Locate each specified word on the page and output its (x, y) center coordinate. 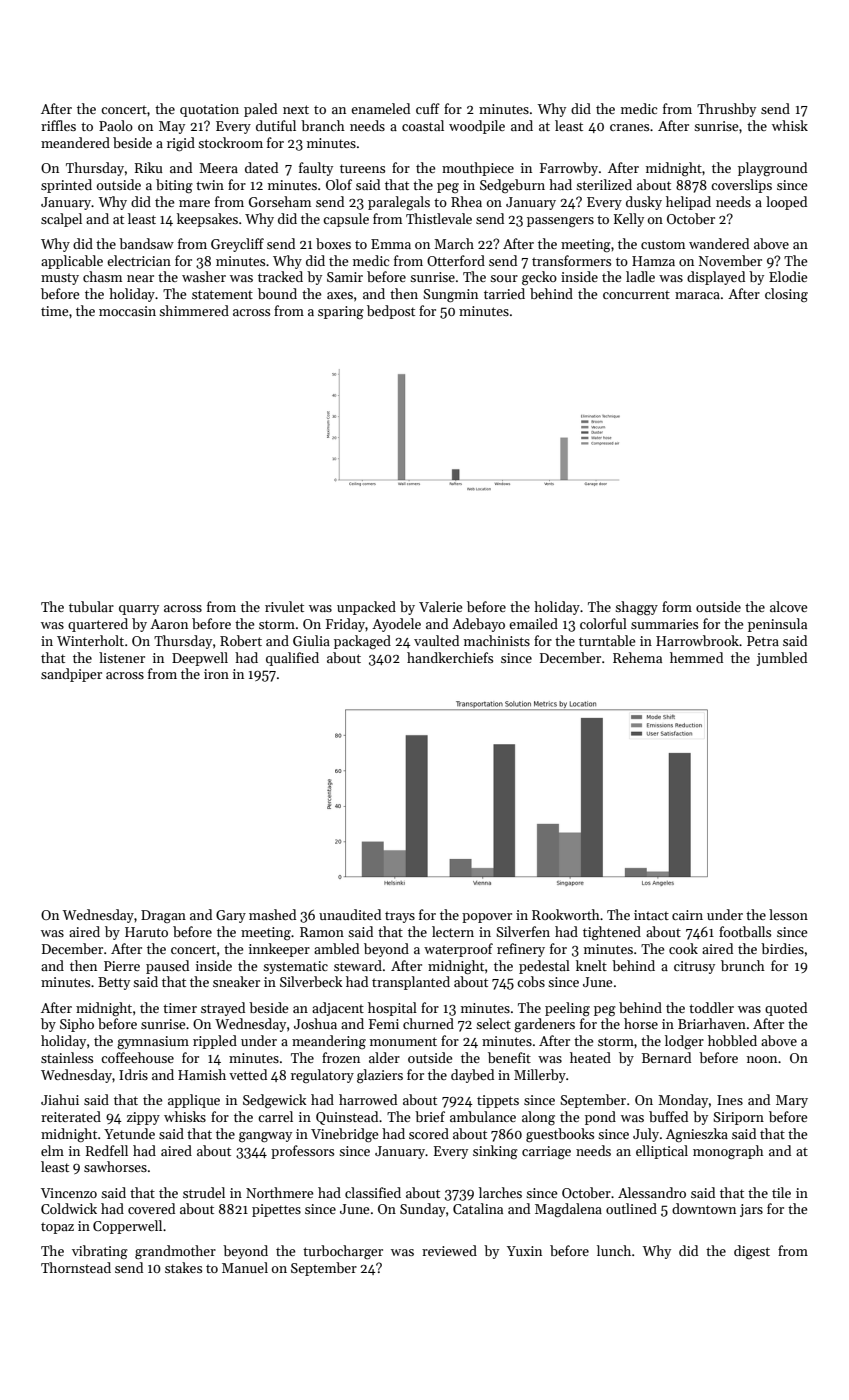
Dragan (163, 916)
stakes (183, 1267)
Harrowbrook (697, 640)
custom (663, 244)
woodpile (477, 127)
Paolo (116, 125)
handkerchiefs (450, 657)
